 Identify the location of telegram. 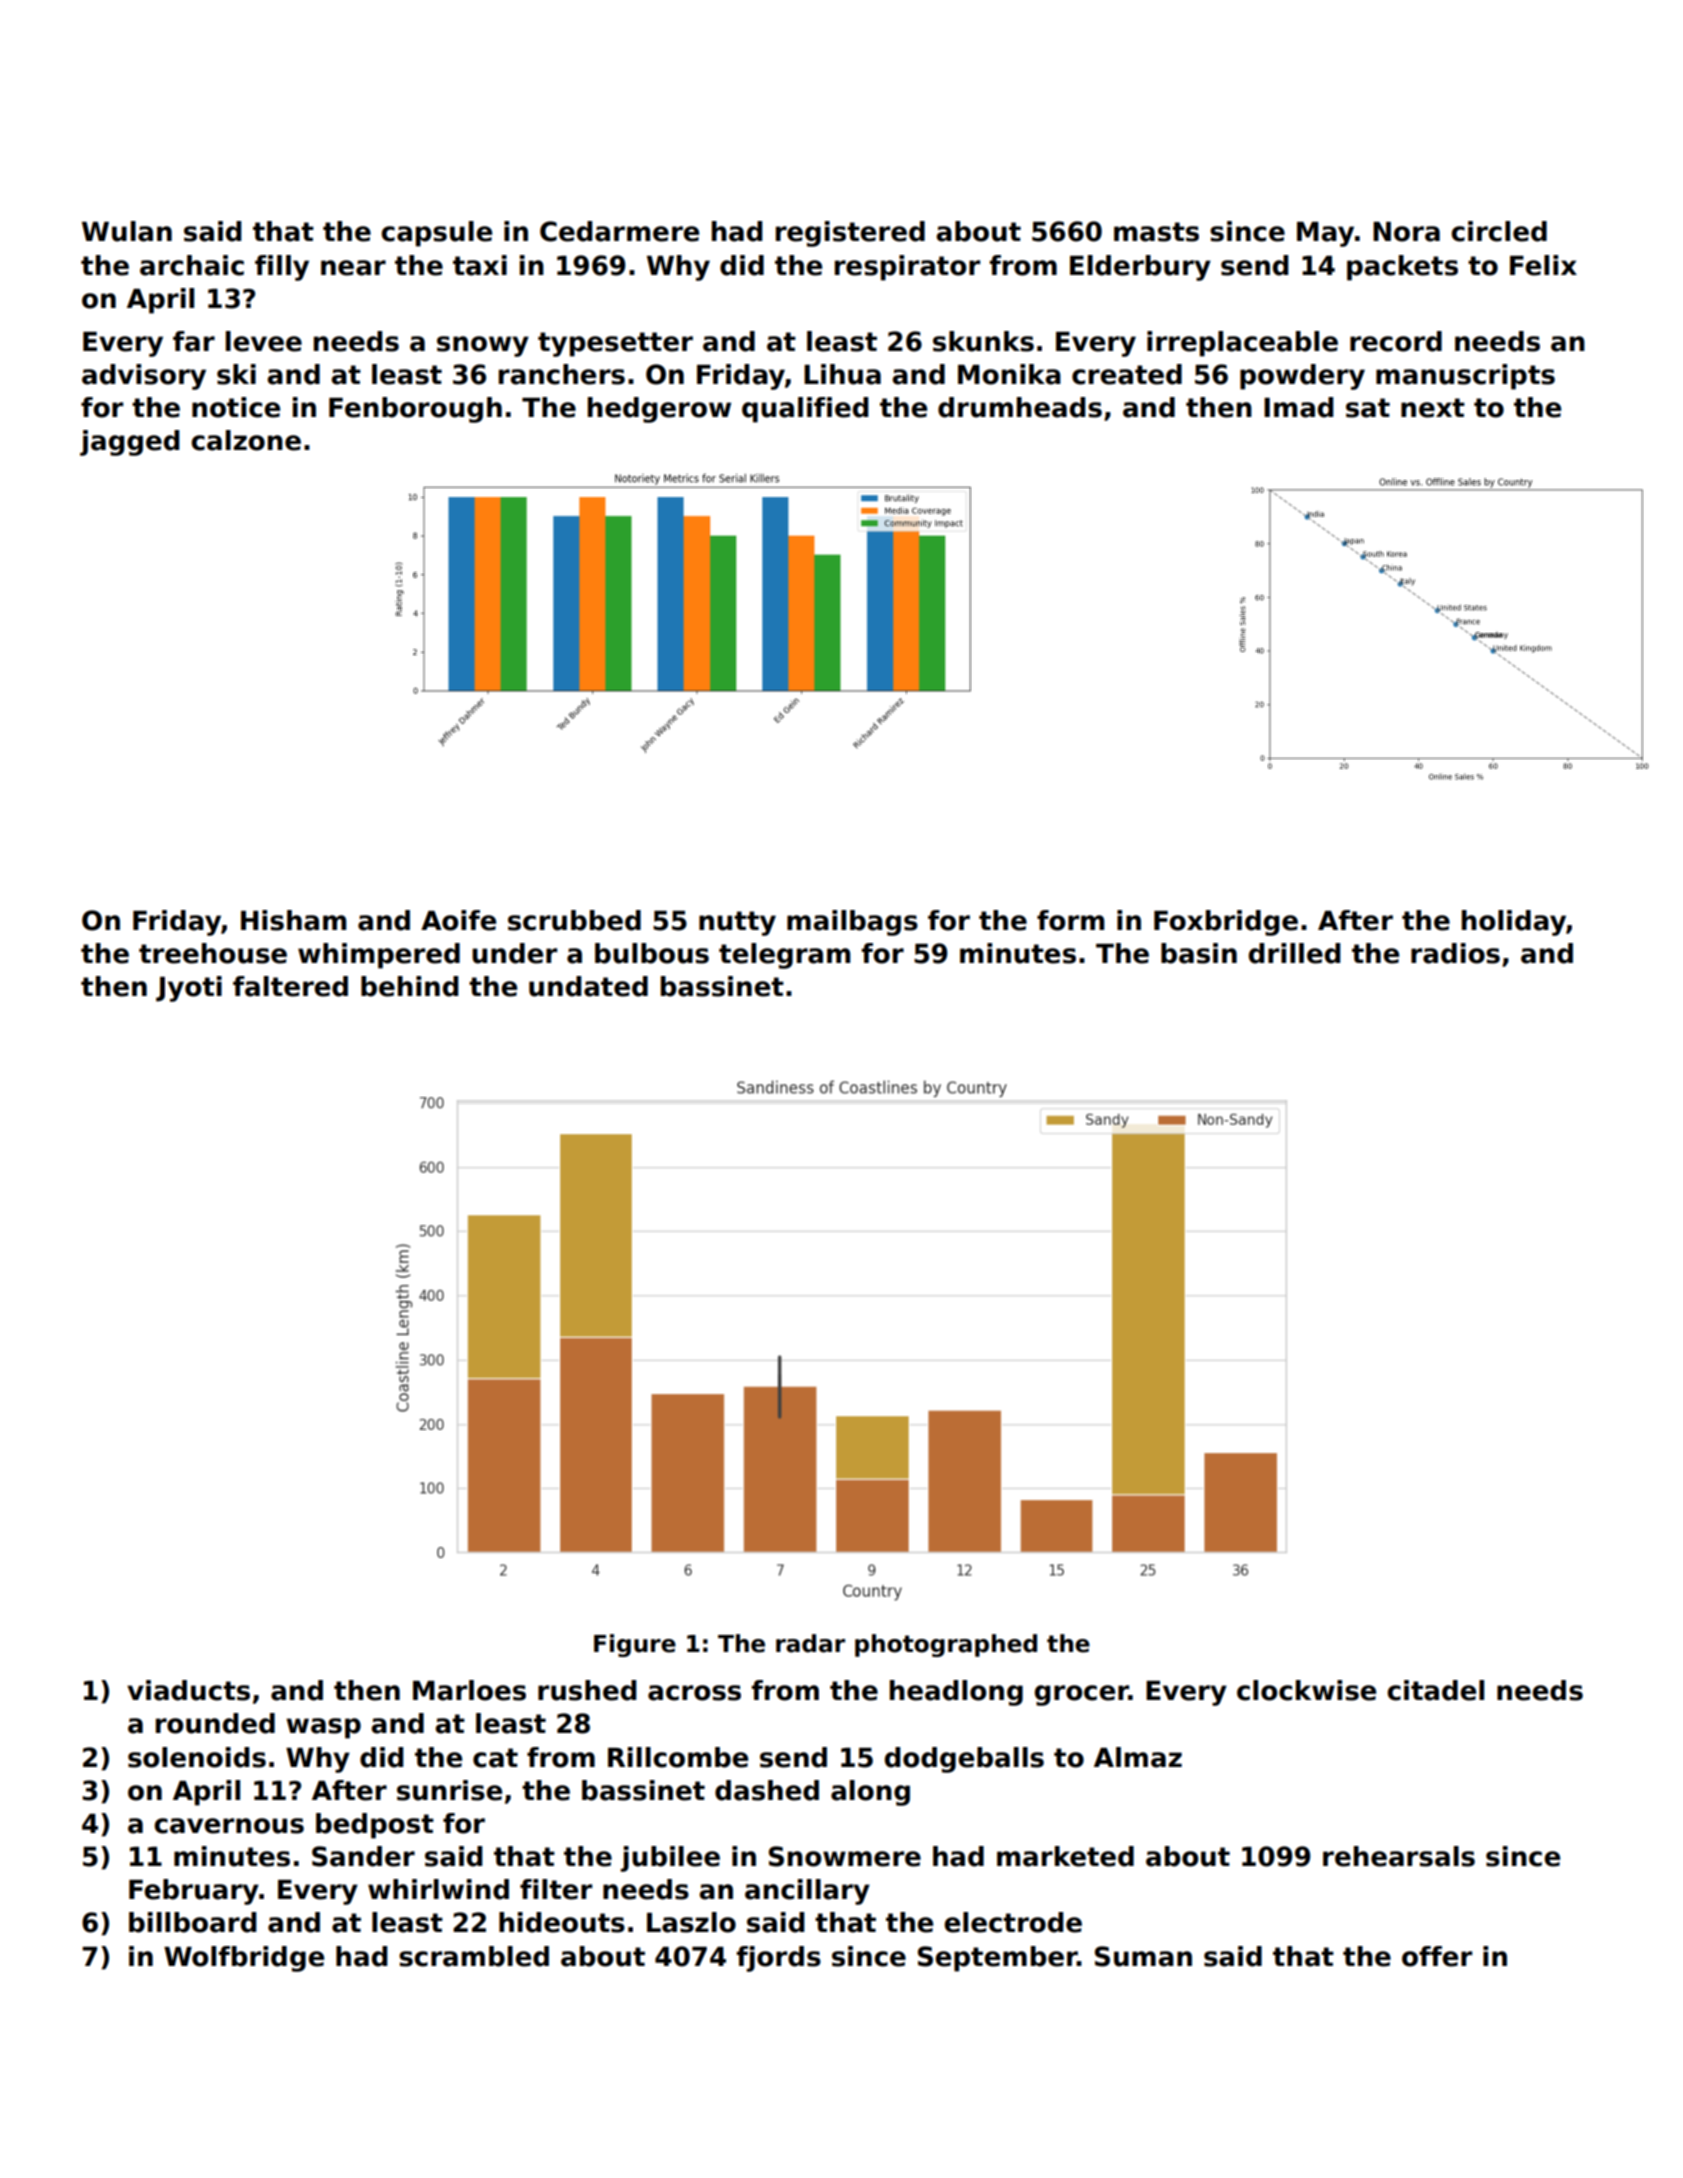
(784, 956).
